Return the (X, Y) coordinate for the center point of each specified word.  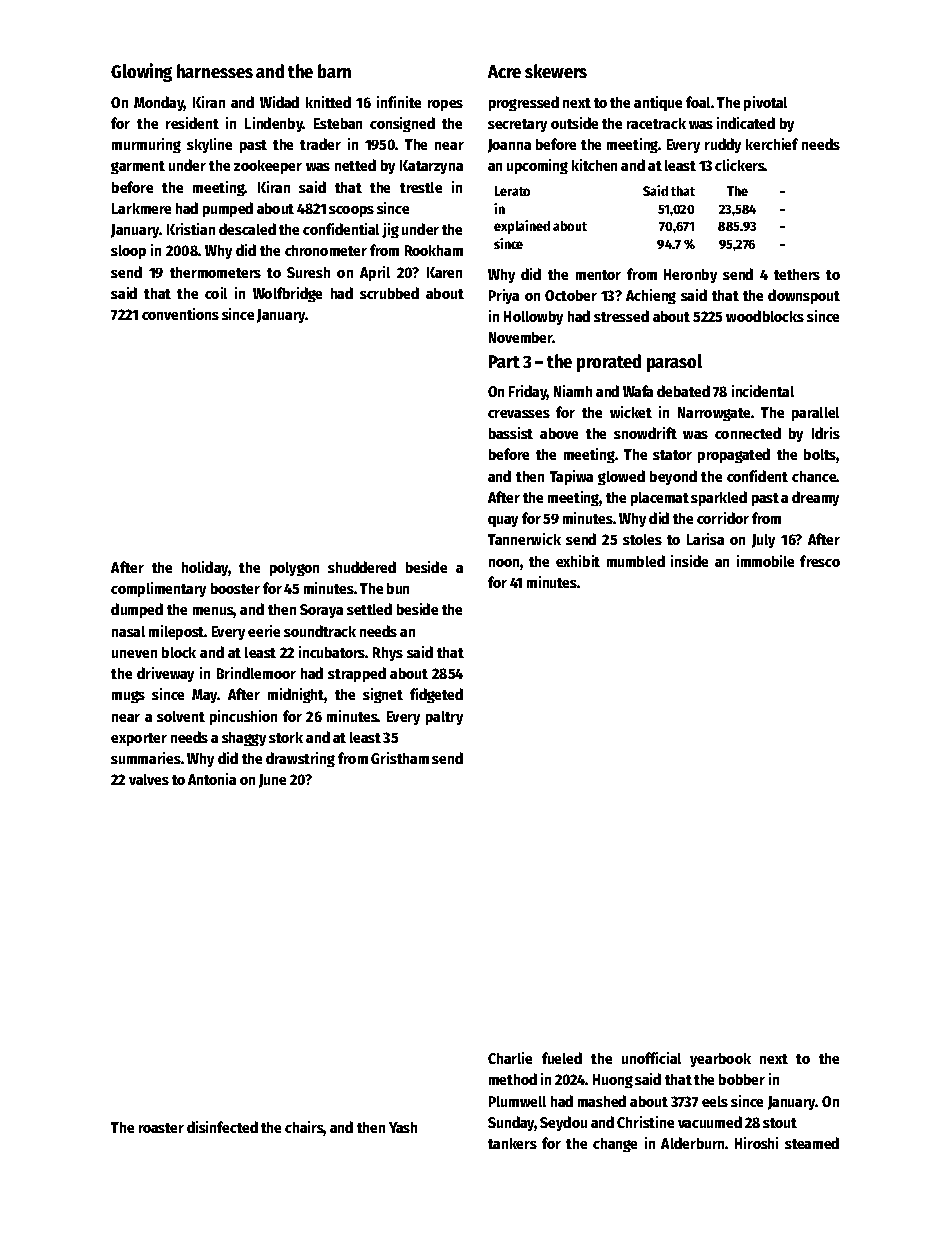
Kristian (191, 229)
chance (814, 476)
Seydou (563, 1123)
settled (369, 609)
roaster (161, 1128)
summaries (146, 758)
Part (504, 361)
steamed (812, 1143)
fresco (820, 561)
